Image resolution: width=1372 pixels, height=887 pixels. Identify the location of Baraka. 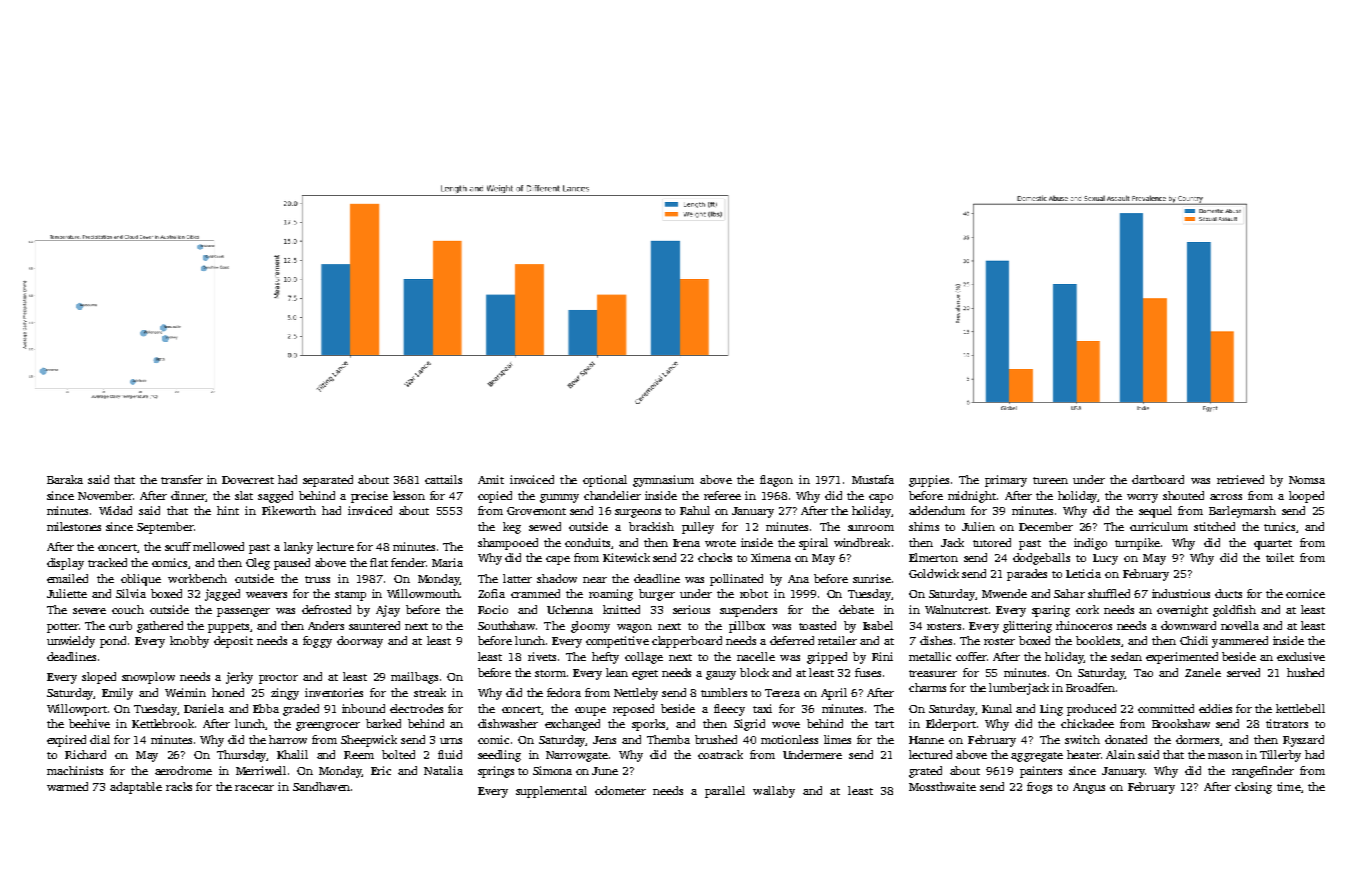
(65, 479).
